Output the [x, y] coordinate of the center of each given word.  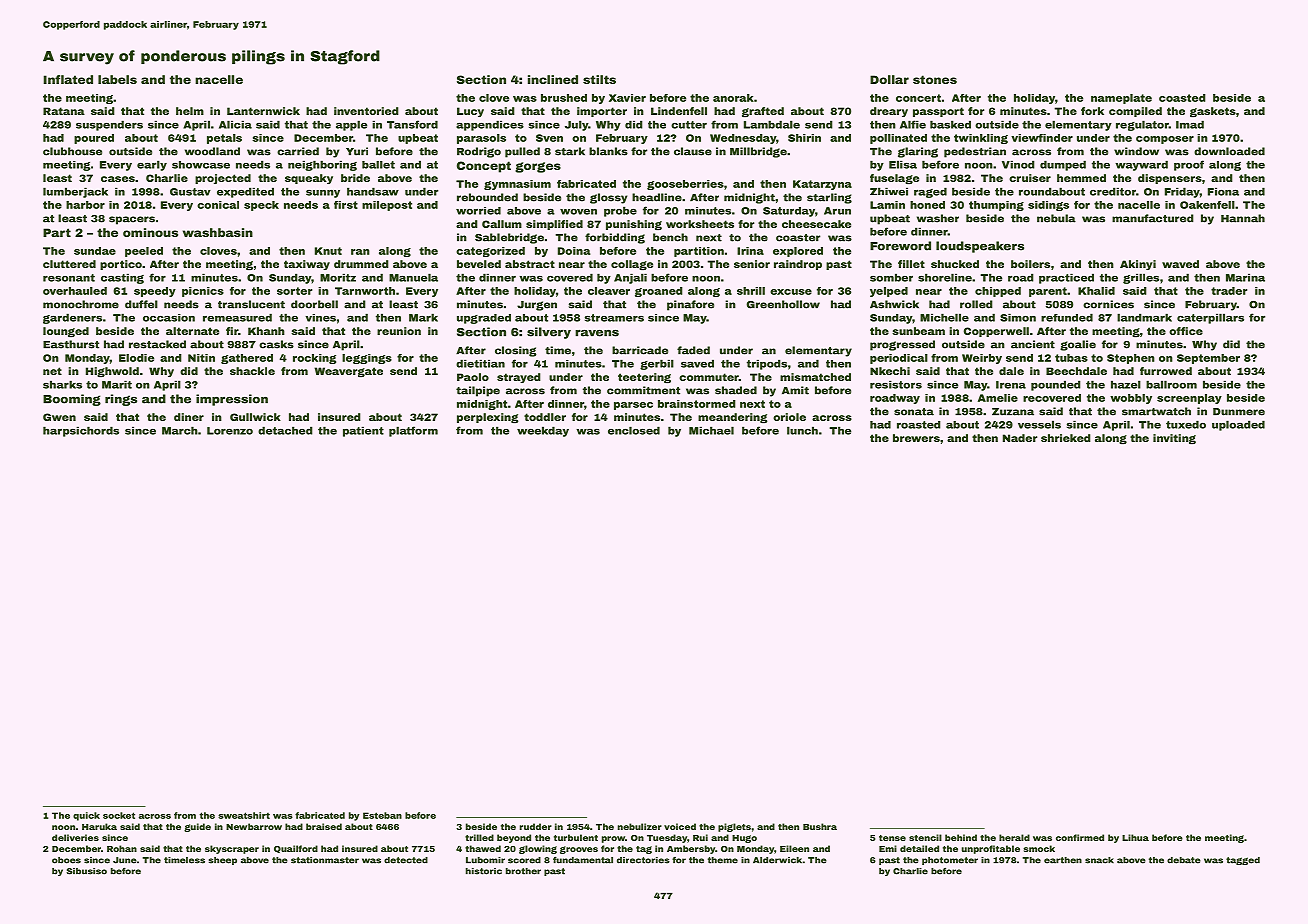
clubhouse [72, 151]
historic [484, 871]
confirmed [1080, 837]
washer [938, 218]
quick [86, 816]
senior [752, 264]
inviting [1174, 439]
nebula [1056, 218]
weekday [543, 431]
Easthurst [71, 344]
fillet [911, 264]
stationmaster [325, 860]
